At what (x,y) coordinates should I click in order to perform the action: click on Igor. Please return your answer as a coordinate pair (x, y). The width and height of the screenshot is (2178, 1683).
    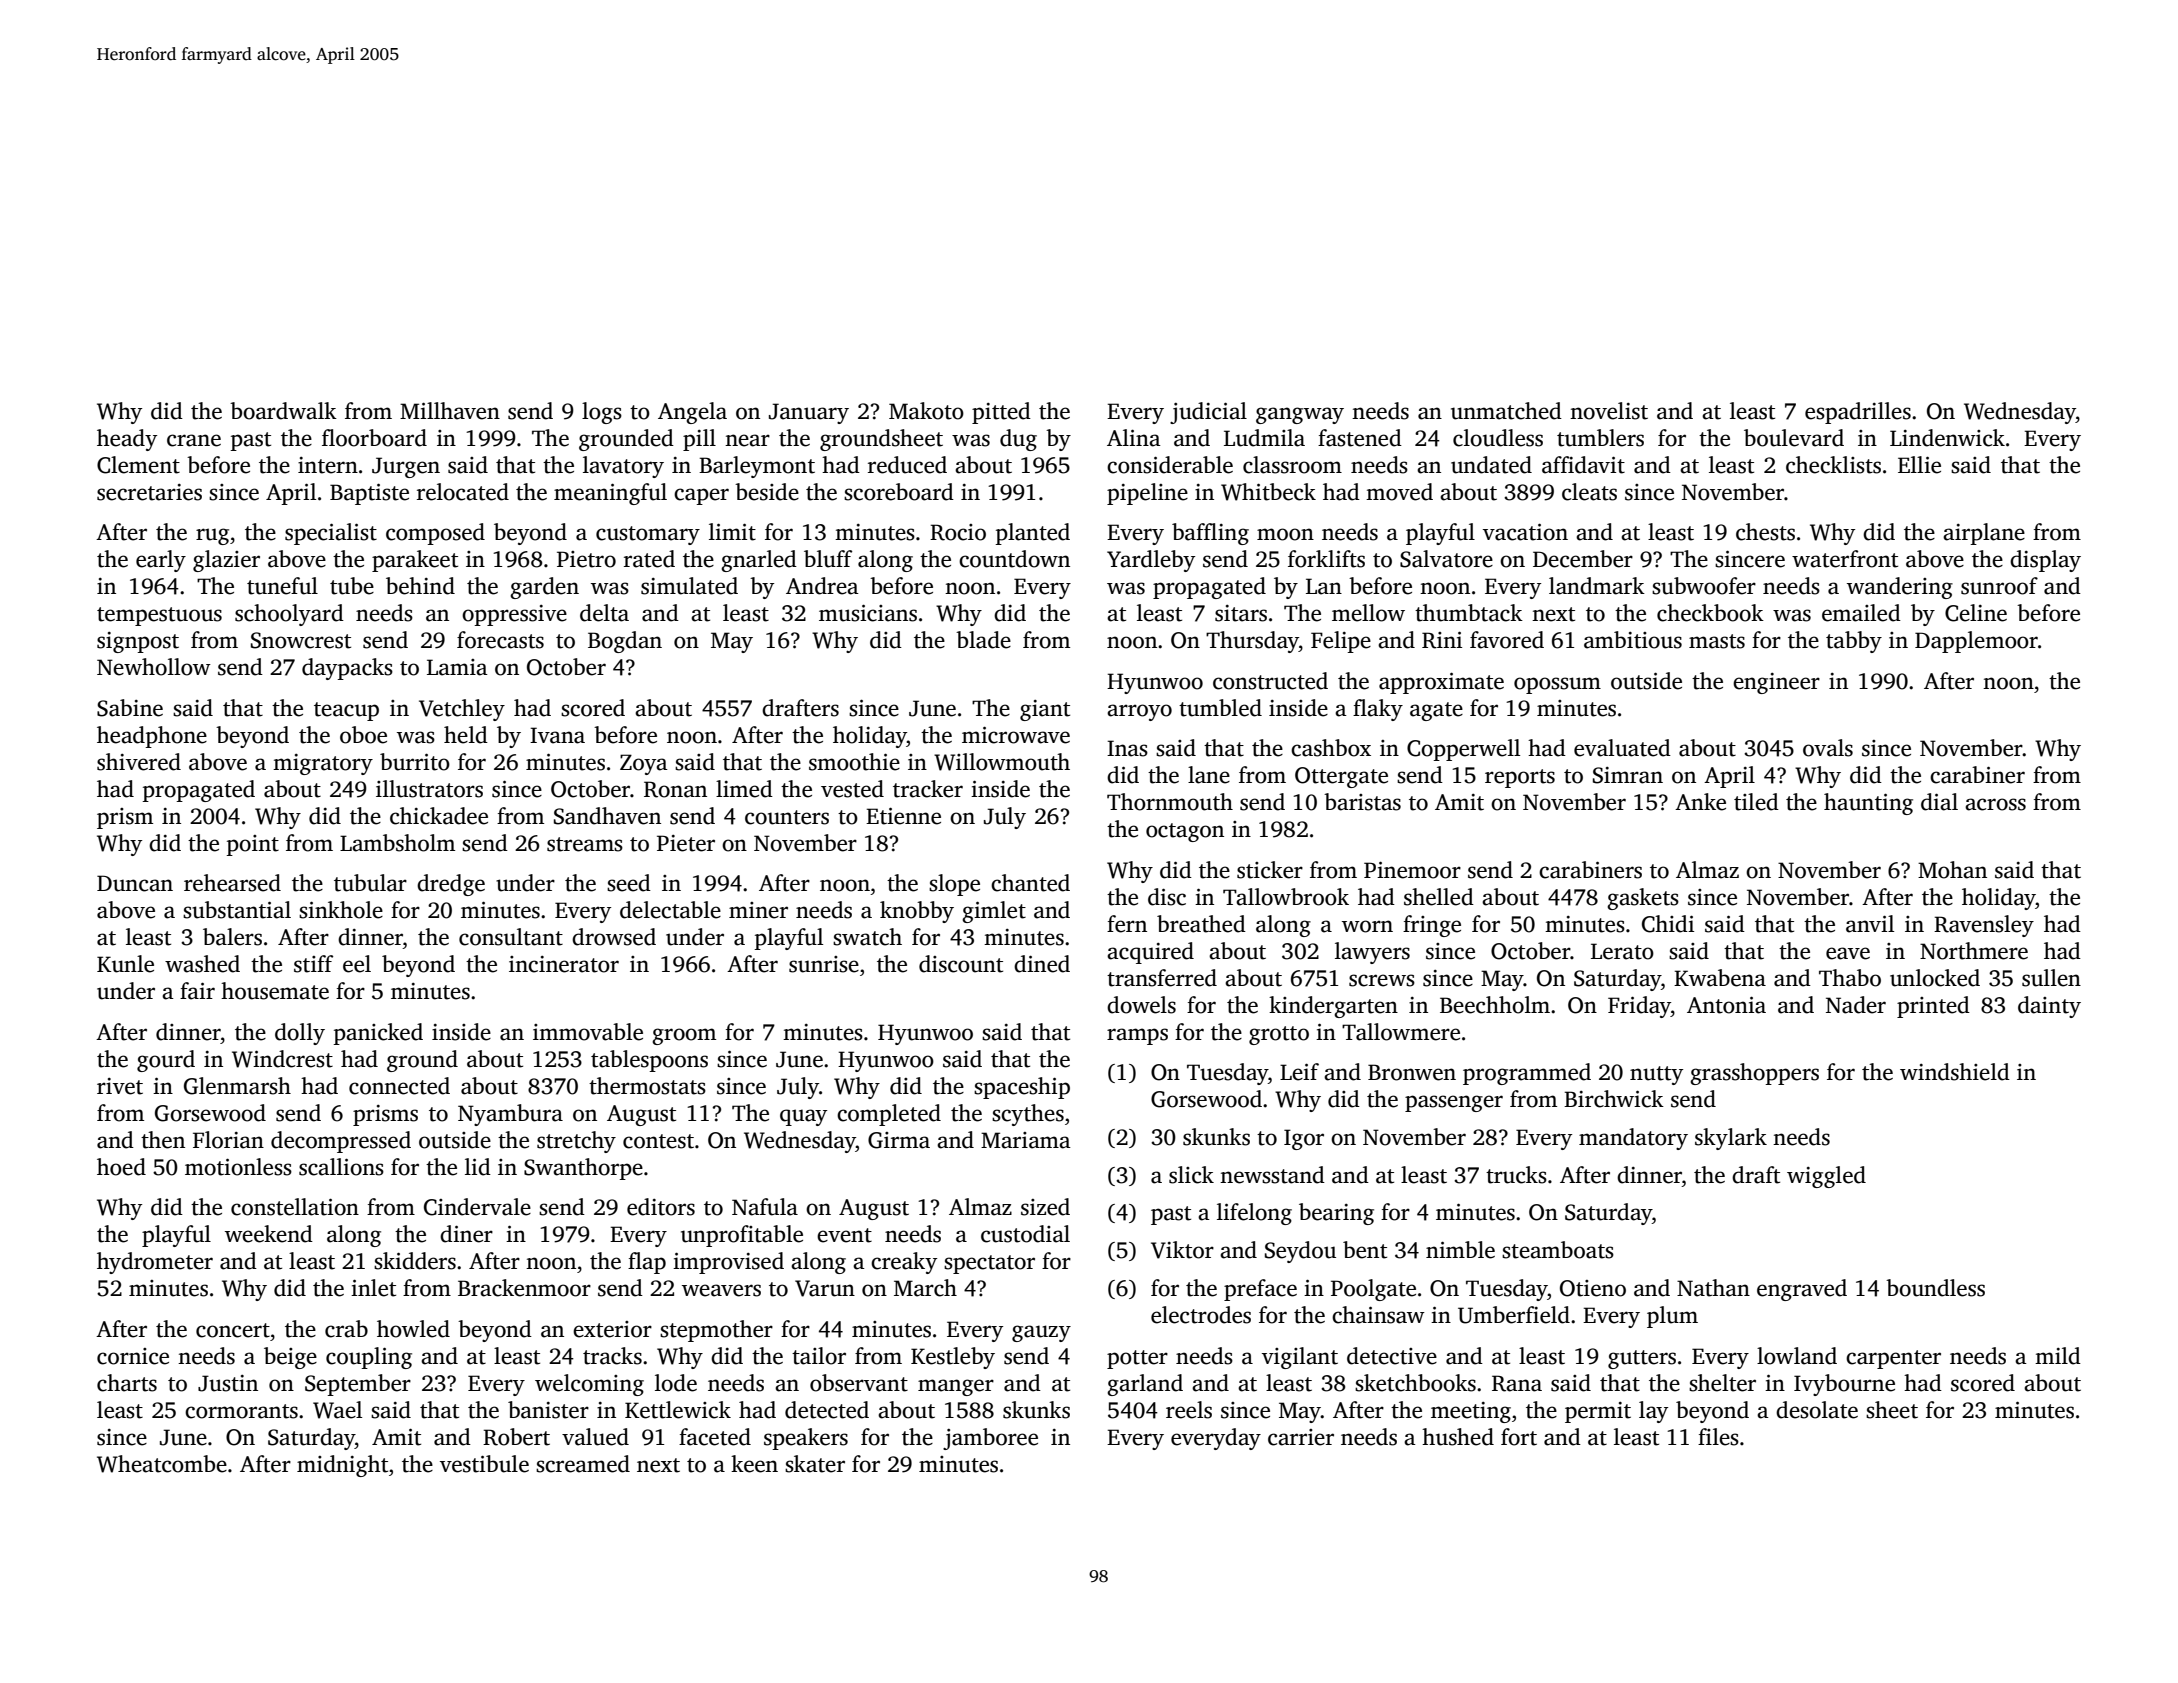
    Looking at the image, I should click on (1304, 1139).
